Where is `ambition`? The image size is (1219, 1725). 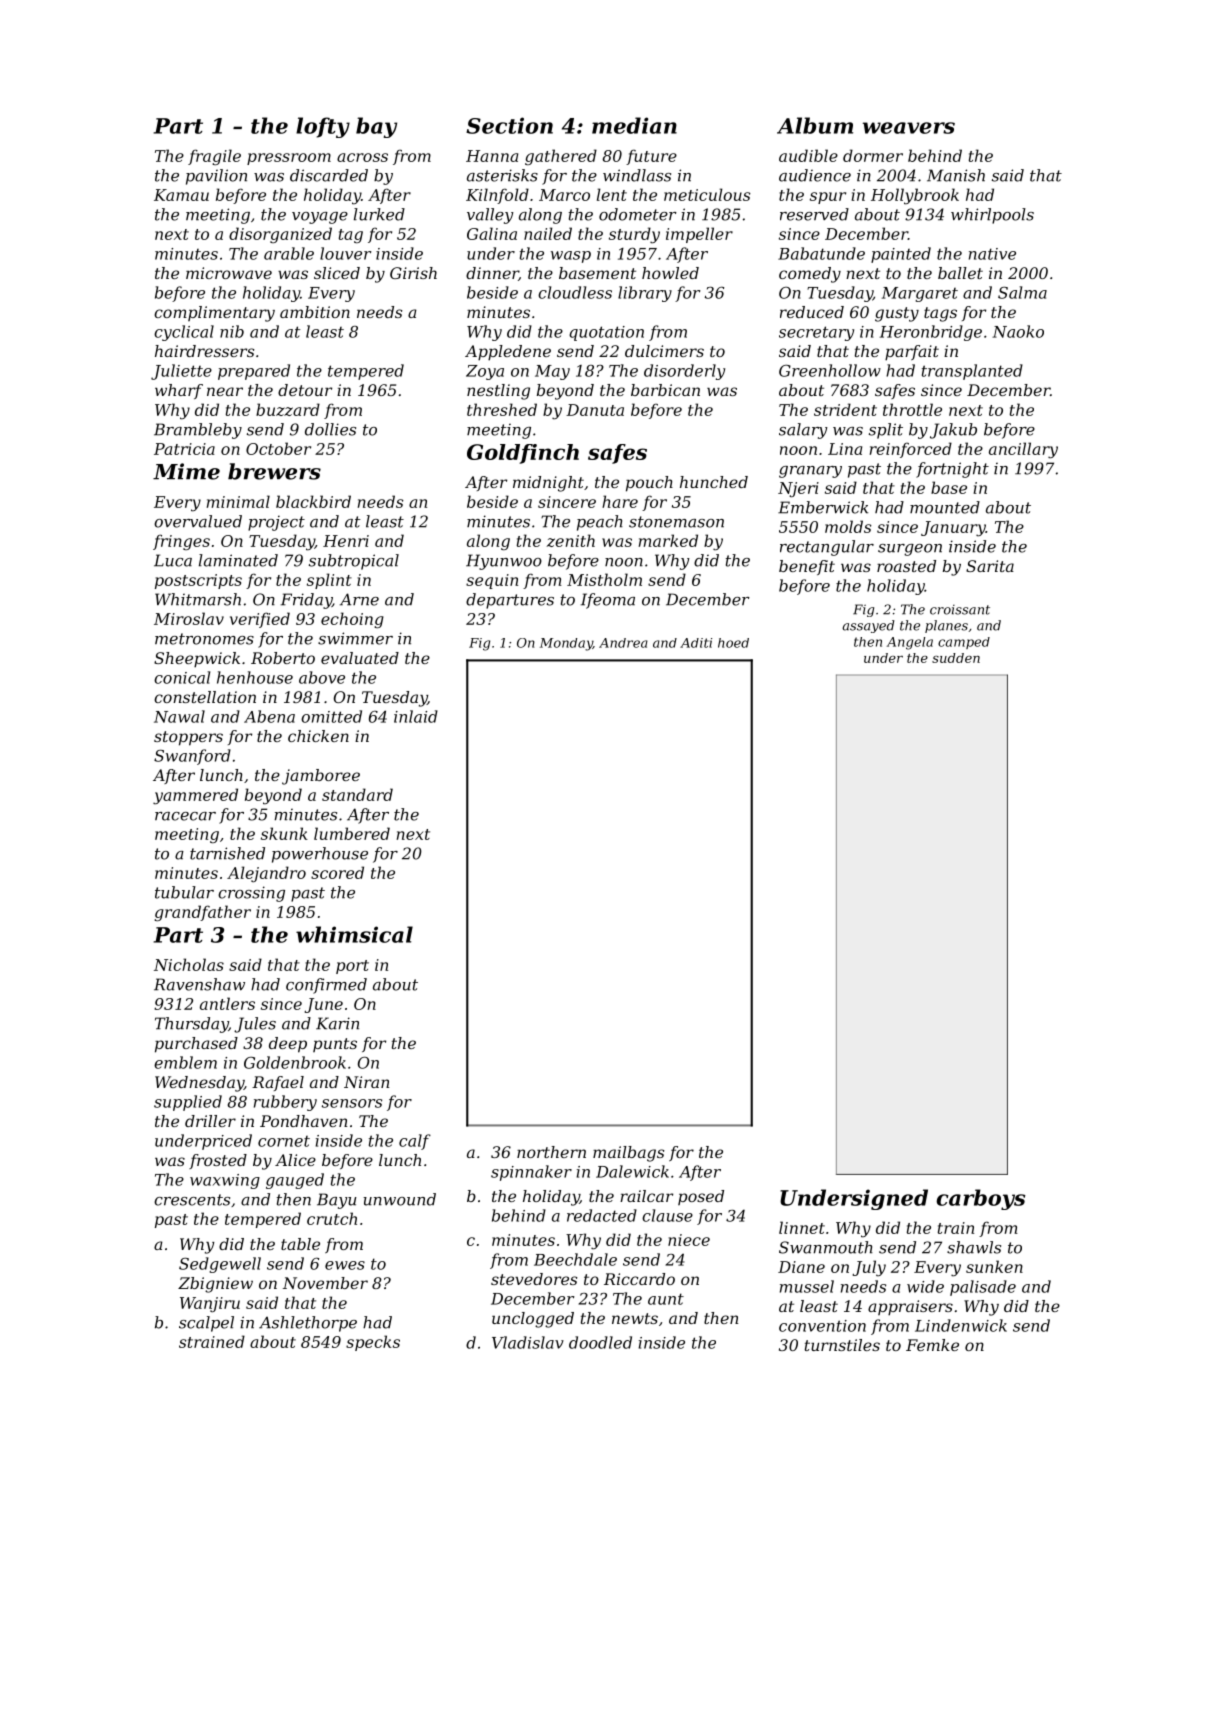 ambition is located at coordinates (315, 312).
